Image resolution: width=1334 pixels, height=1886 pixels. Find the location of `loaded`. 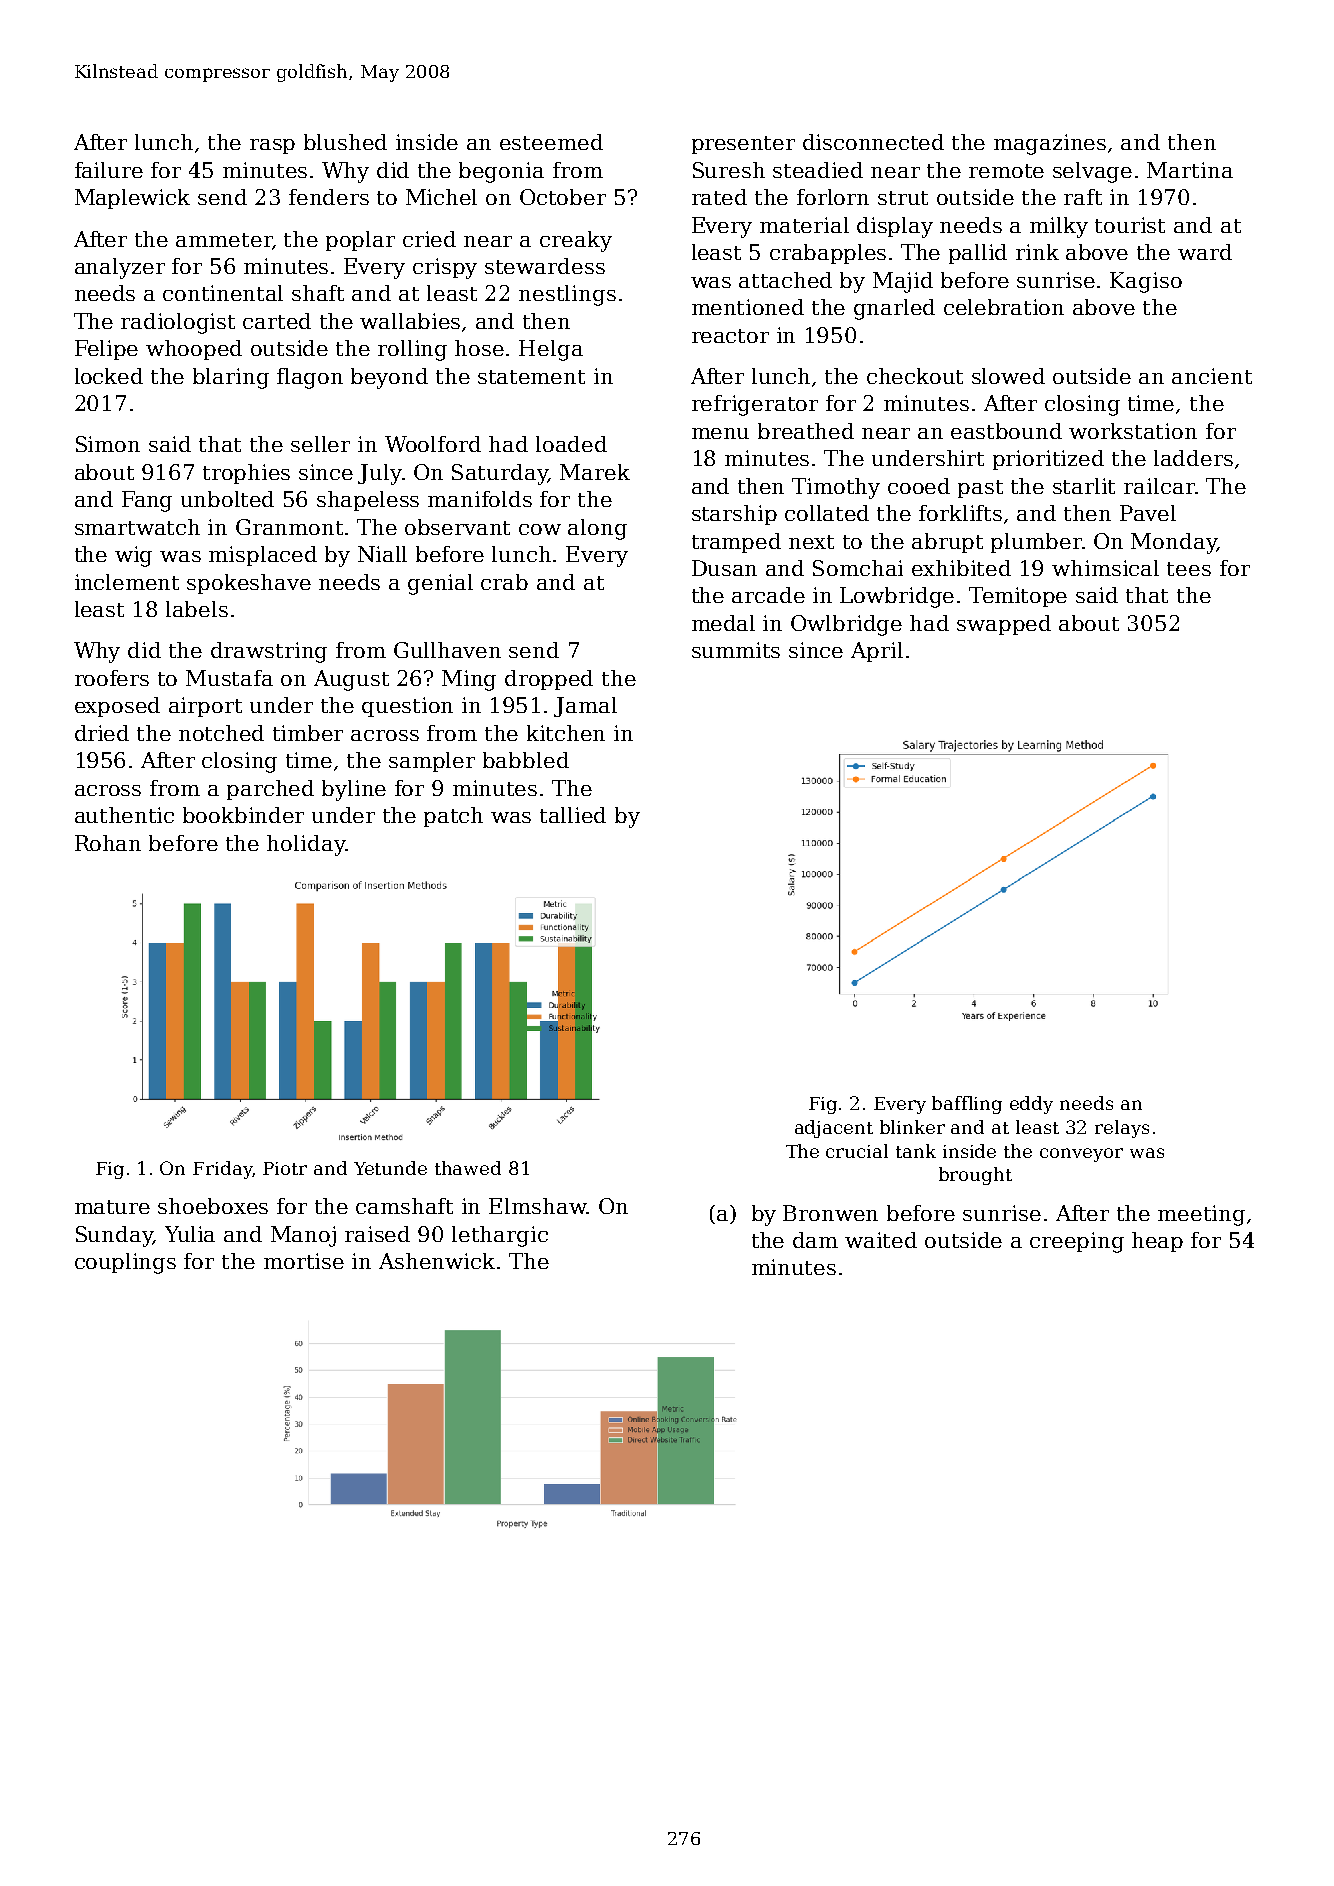

loaded is located at coordinates (571, 444).
